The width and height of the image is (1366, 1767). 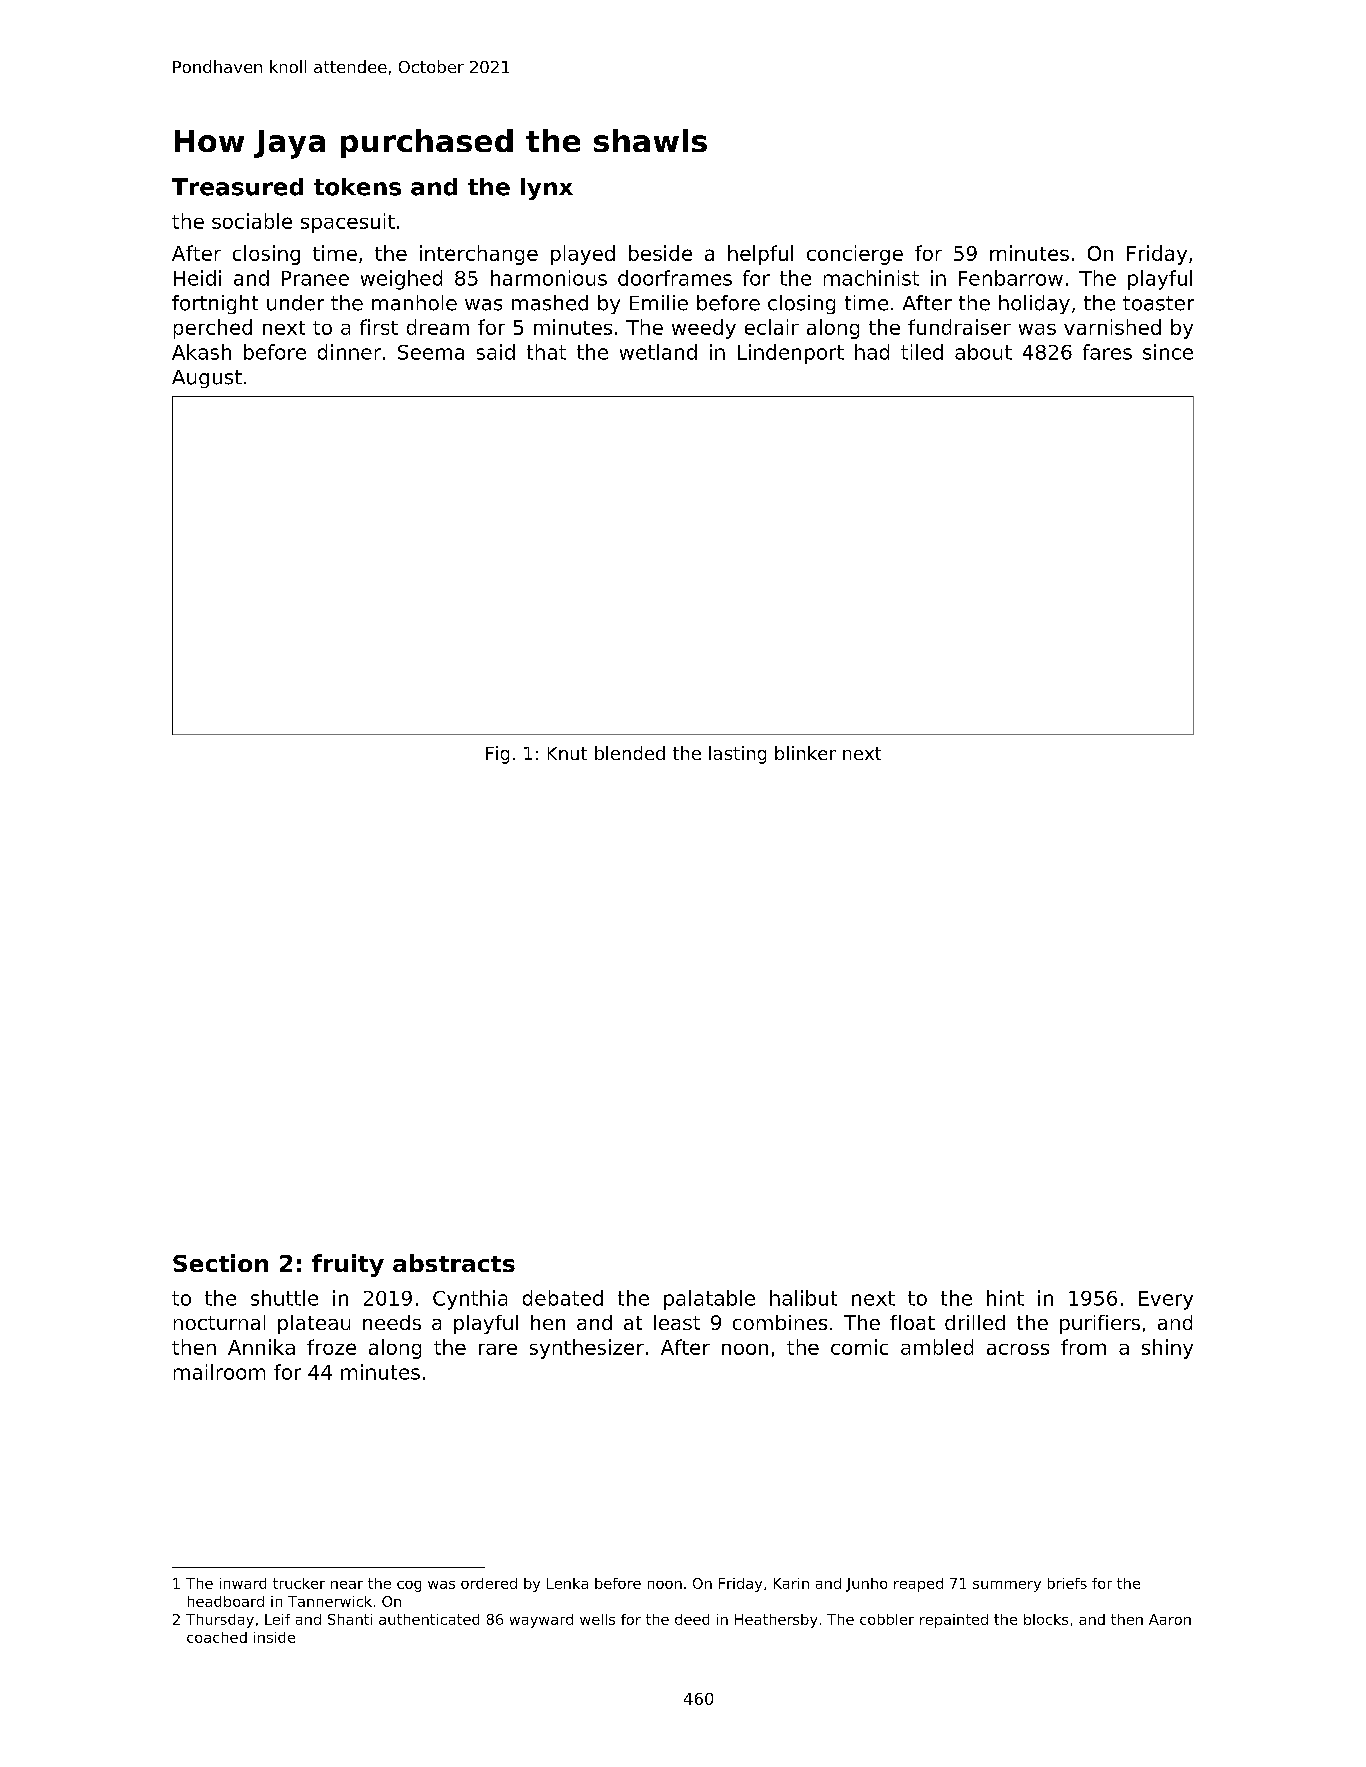 I want to click on concierge, so click(x=855, y=255).
